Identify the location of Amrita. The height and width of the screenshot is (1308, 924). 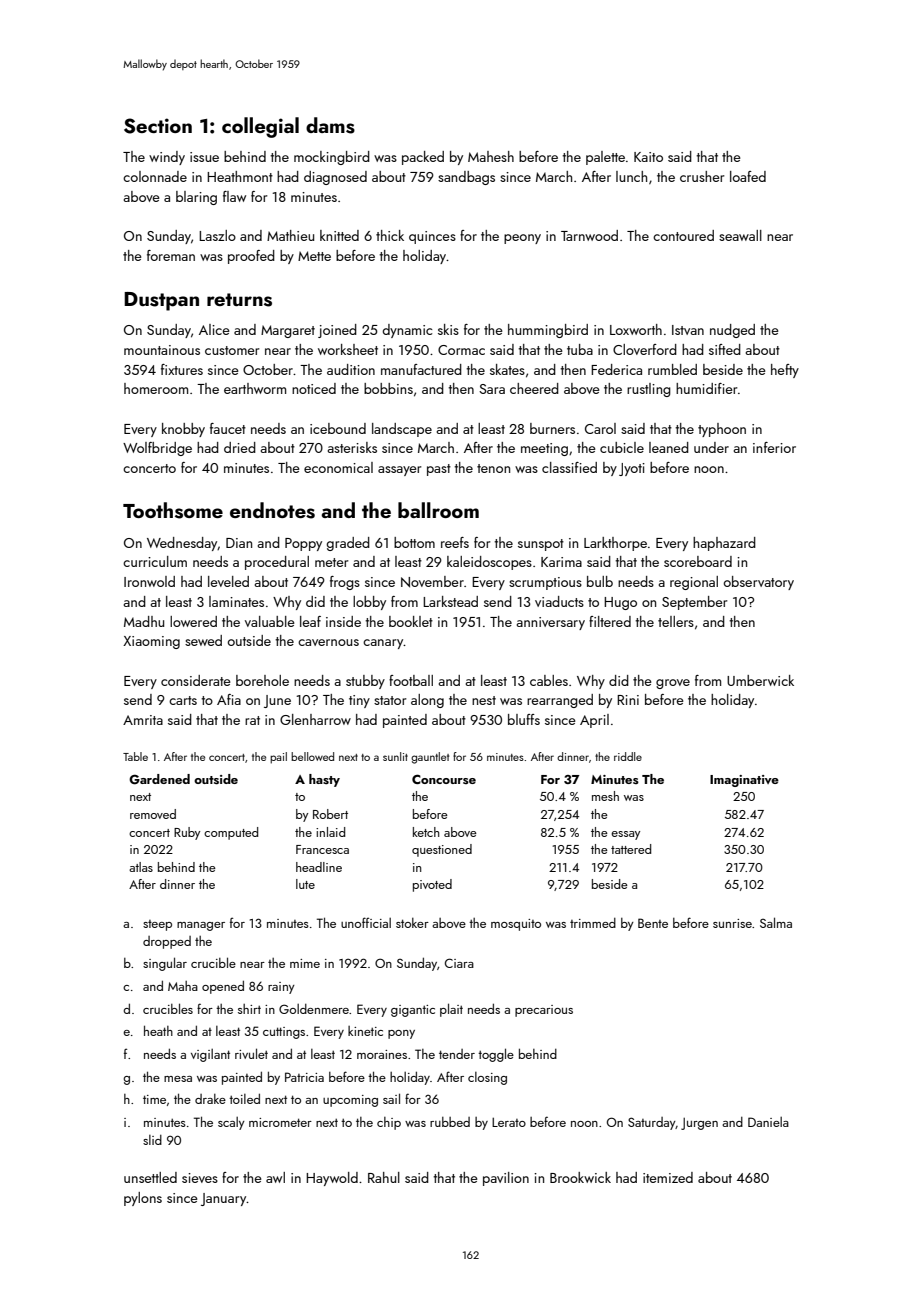
(143, 720).
